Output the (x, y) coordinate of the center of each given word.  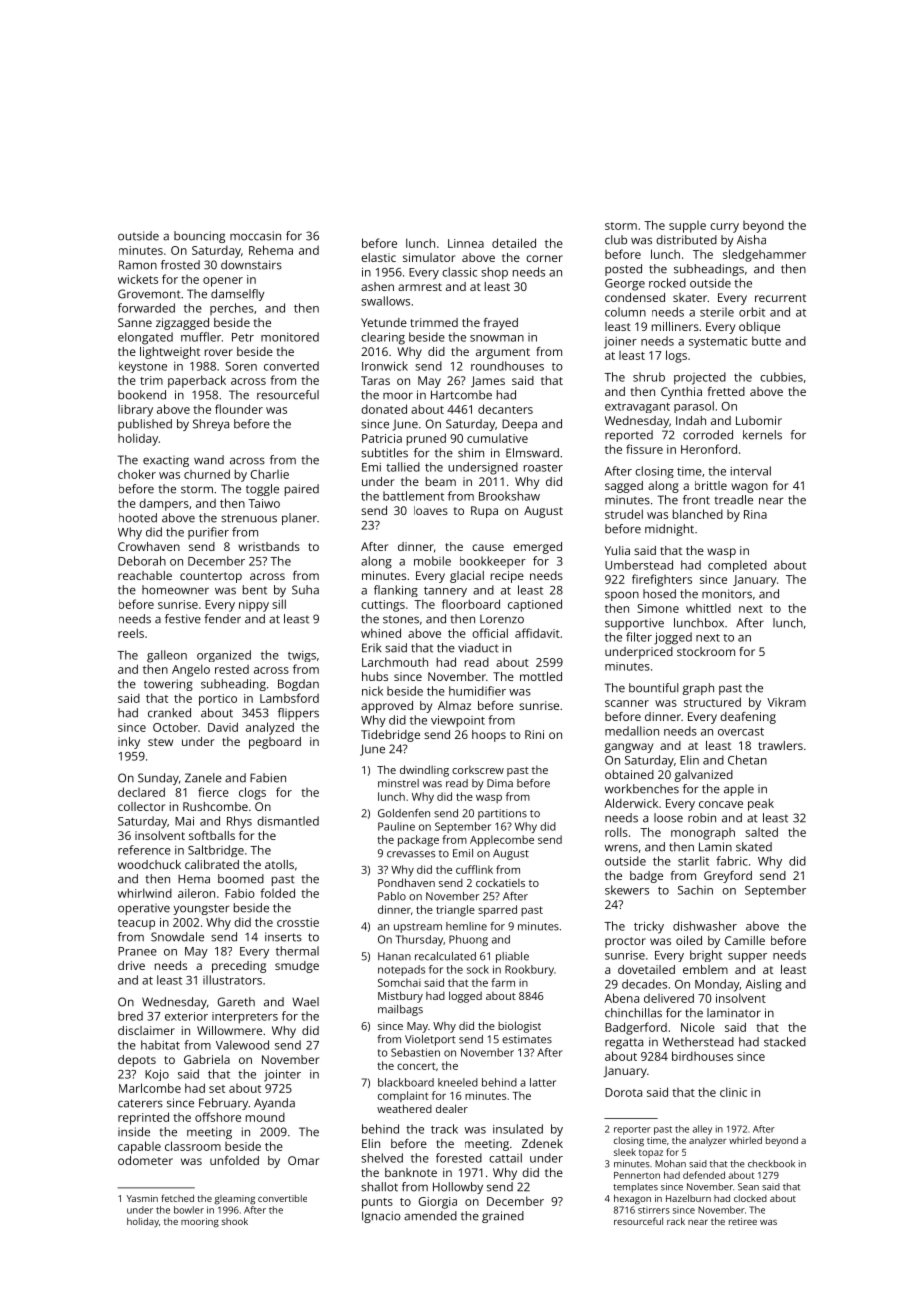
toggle (262, 490)
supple (687, 227)
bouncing (199, 237)
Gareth (236, 1002)
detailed (514, 243)
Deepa (519, 425)
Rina (755, 514)
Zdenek (542, 1143)
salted (761, 832)
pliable (512, 957)
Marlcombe (150, 1088)
